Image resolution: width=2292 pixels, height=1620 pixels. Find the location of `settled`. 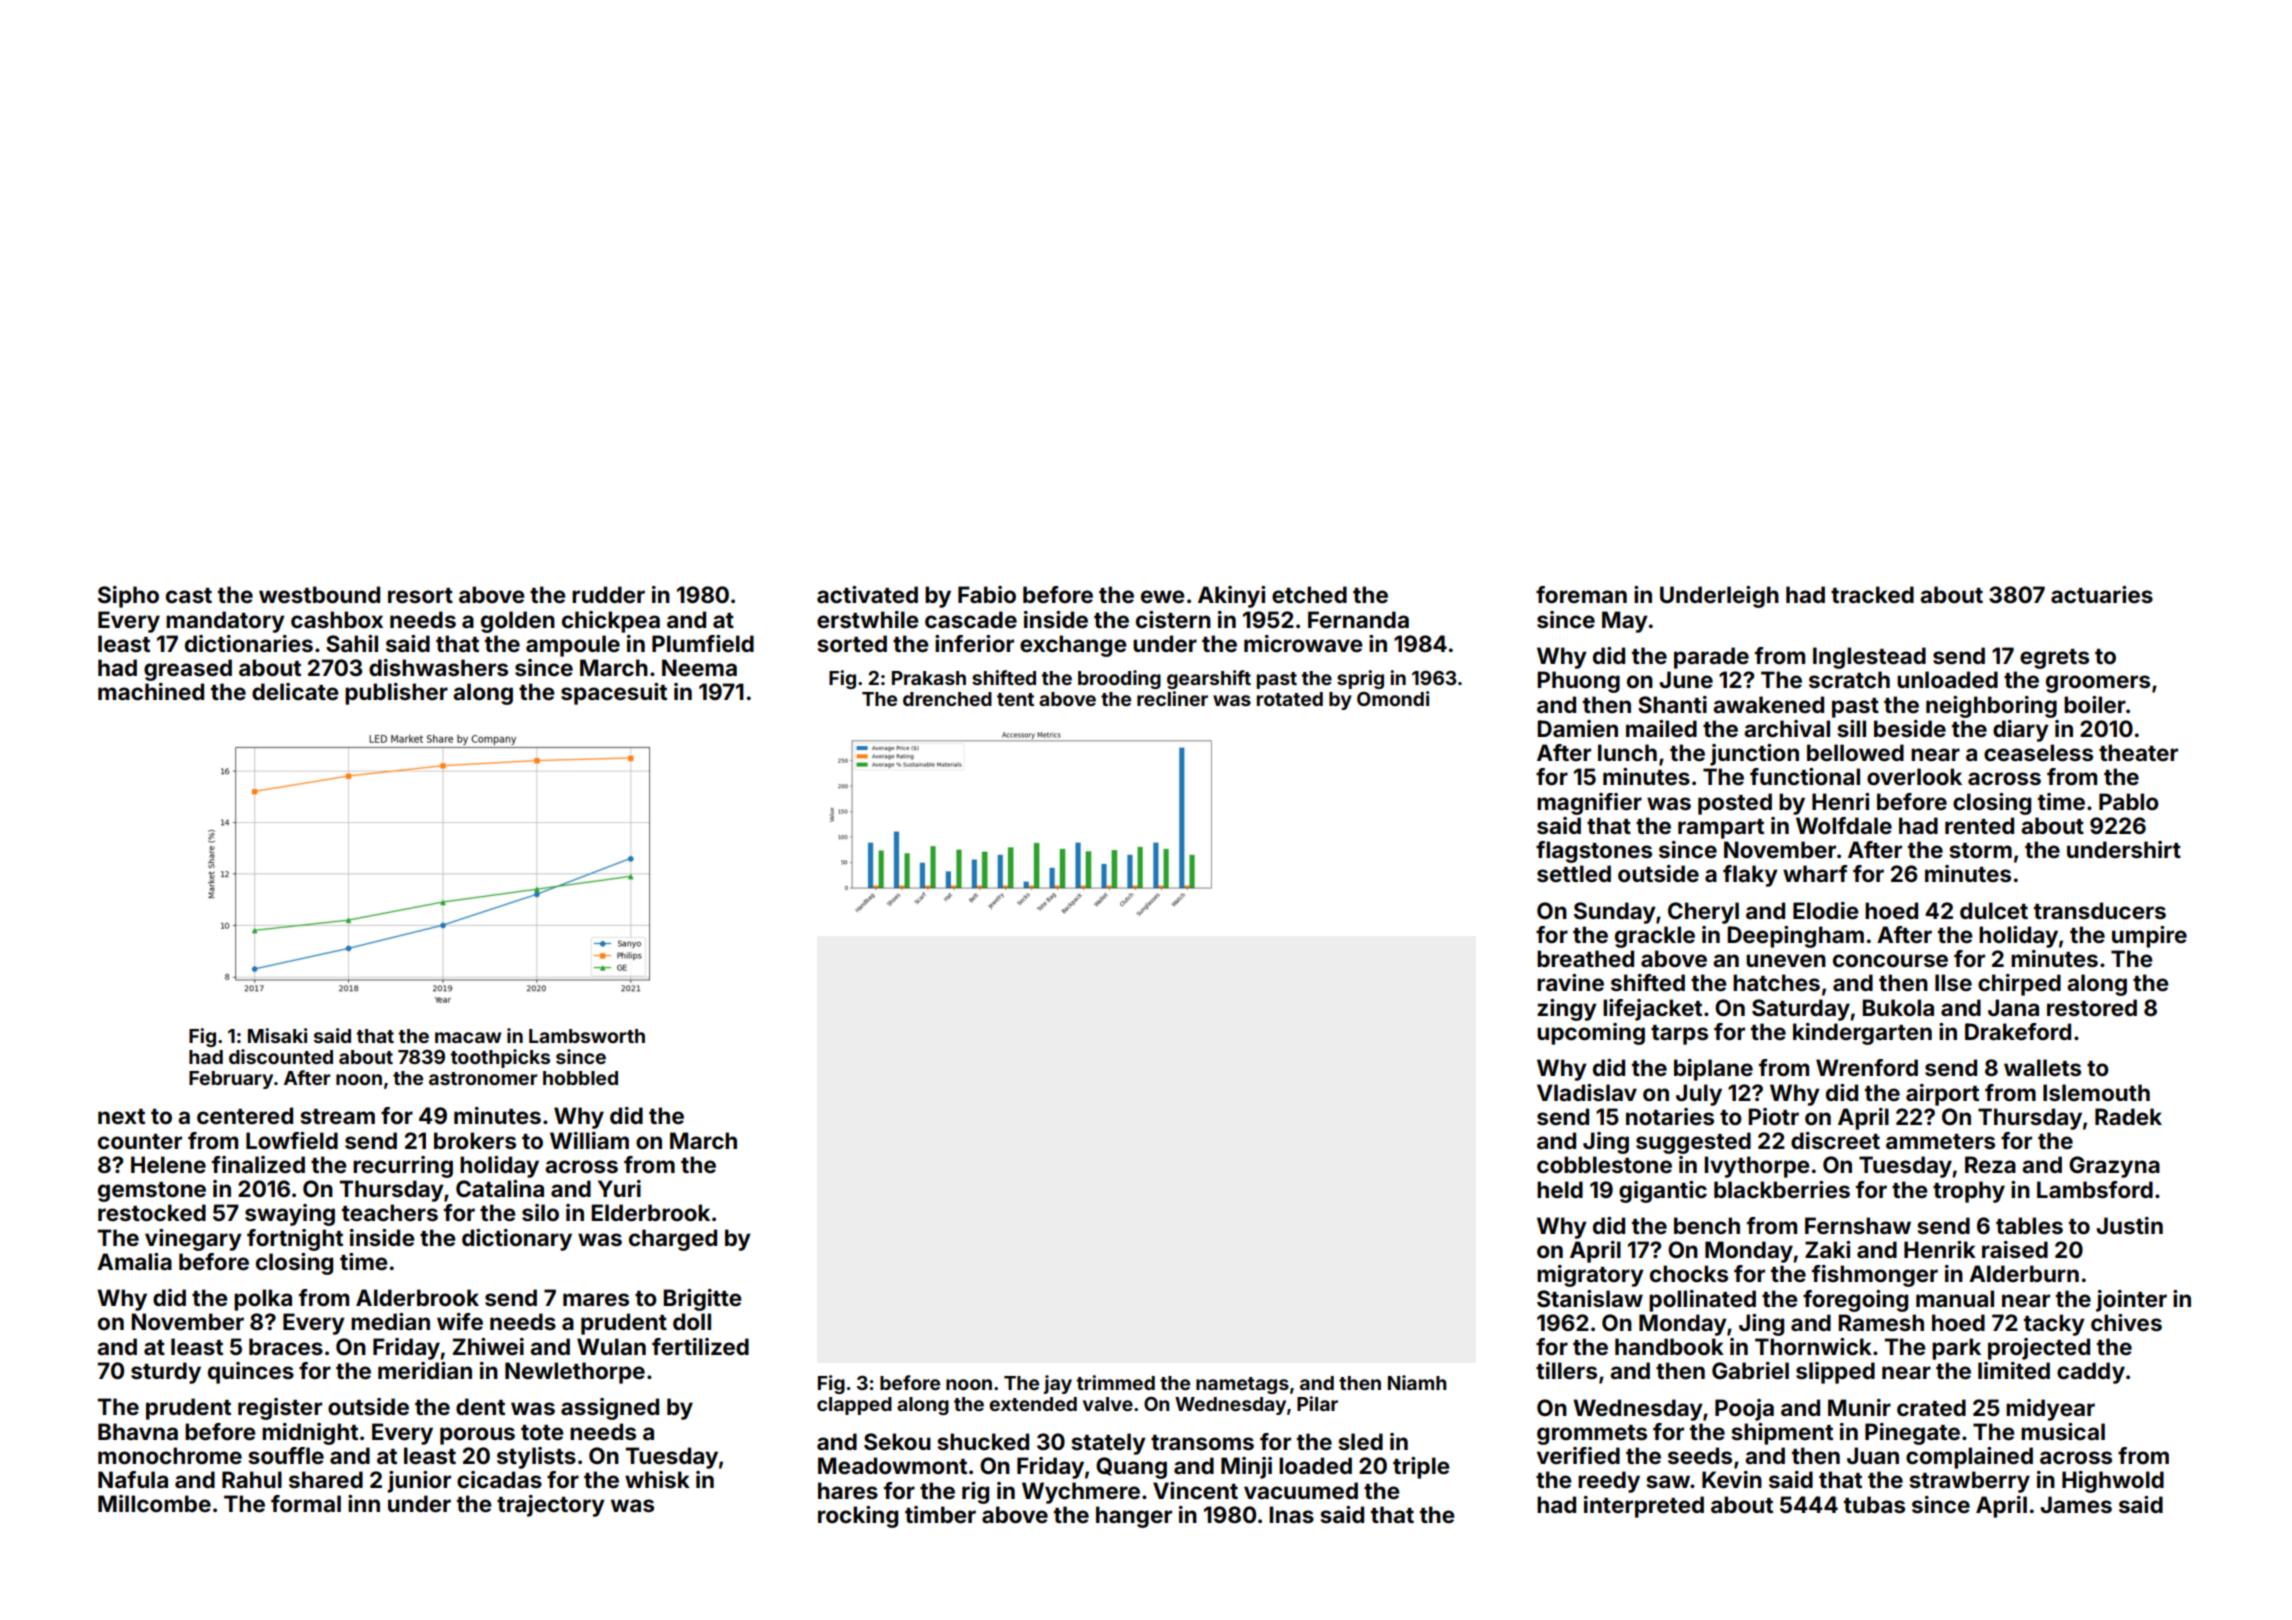

settled is located at coordinates (1574, 873).
